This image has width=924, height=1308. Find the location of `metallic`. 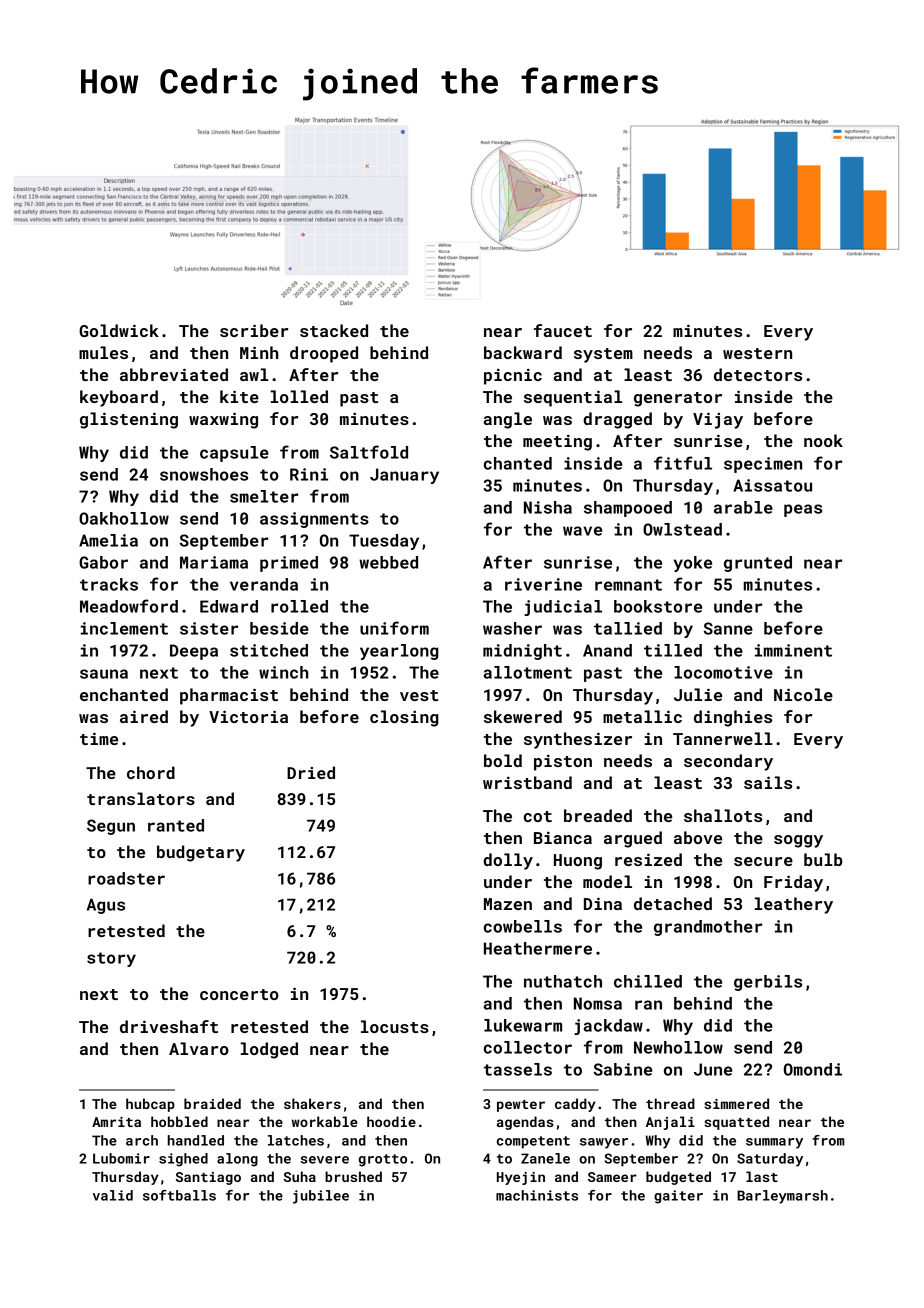

metallic is located at coordinates (642, 716).
